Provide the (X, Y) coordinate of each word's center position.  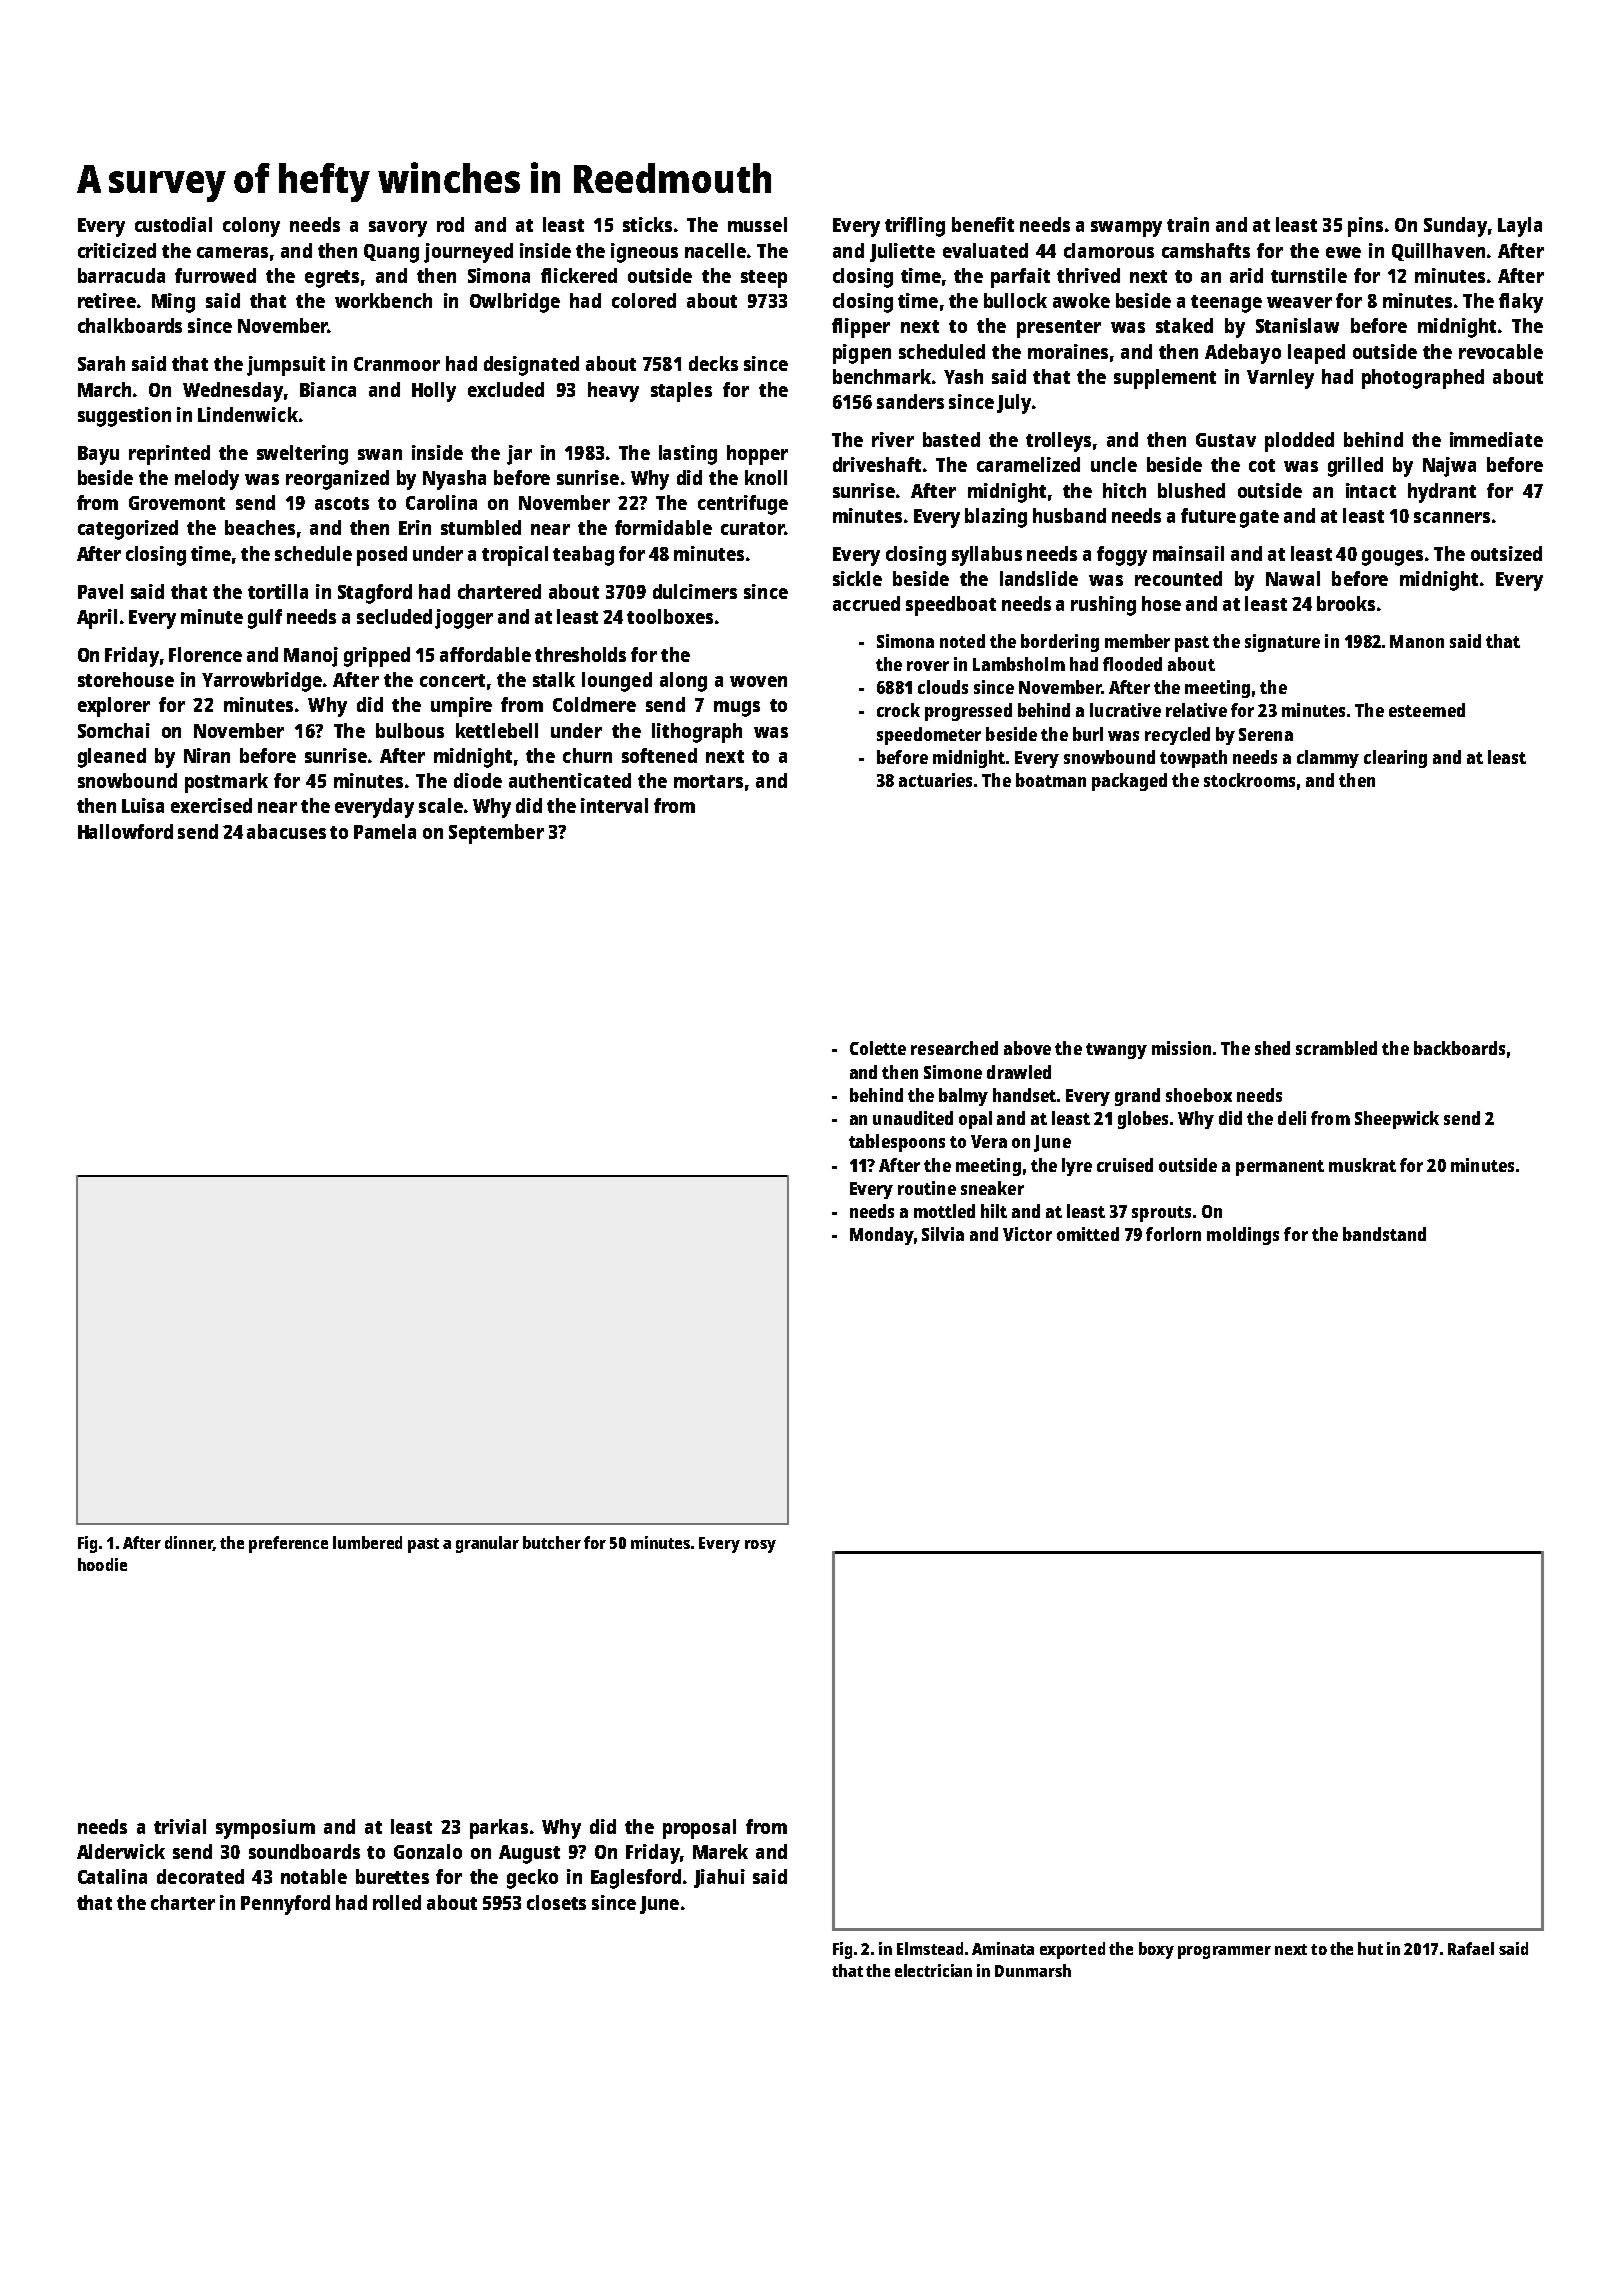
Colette (878, 1048)
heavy (613, 392)
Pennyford (285, 1905)
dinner (189, 1543)
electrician (933, 1970)
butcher (552, 1542)
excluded (506, 389)
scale (441, 805)
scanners (1452, 517)
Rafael (1471, 1948)
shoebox (1199, 1095)
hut (1370, 1948)
